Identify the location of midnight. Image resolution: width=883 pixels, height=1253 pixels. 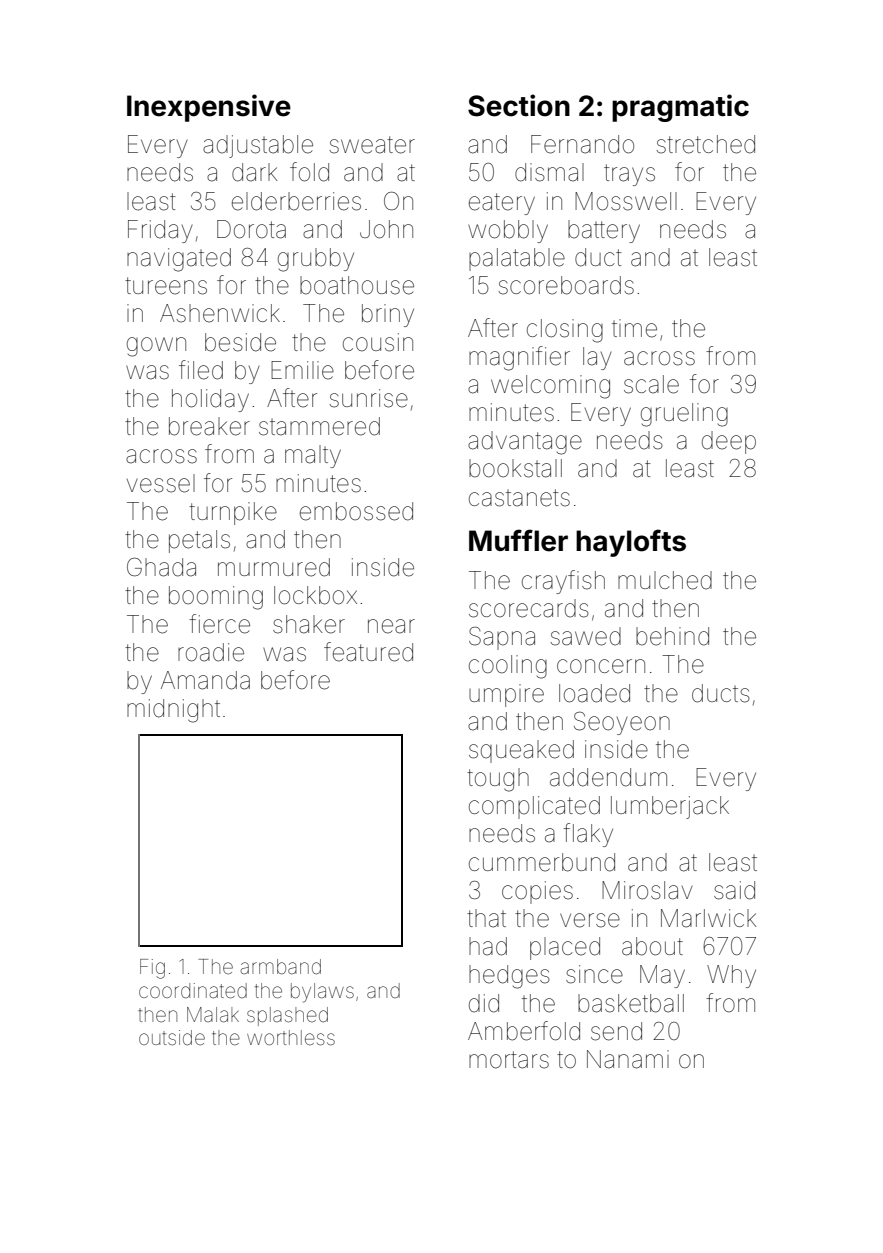
(173, 711).
